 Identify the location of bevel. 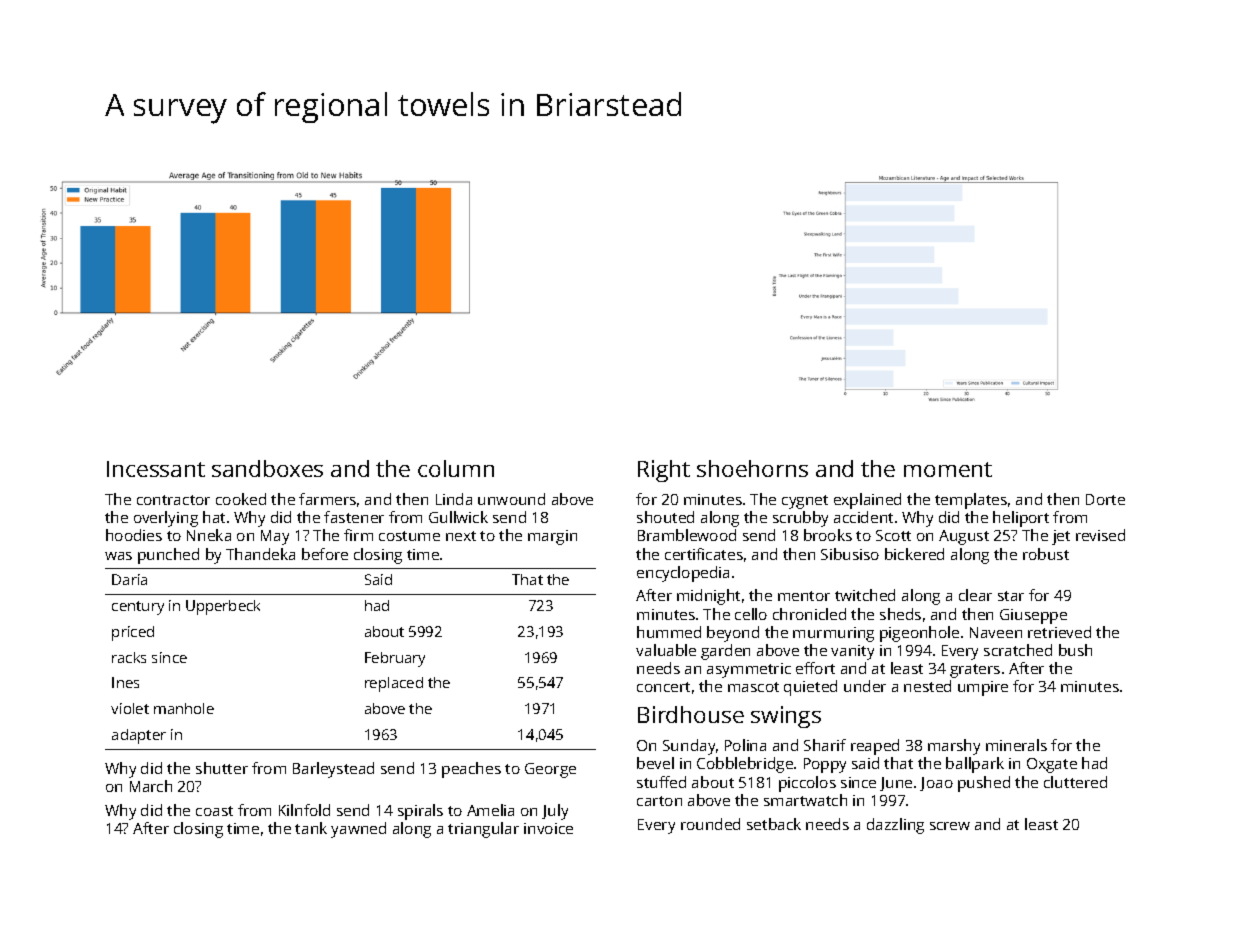
(655, 763).
